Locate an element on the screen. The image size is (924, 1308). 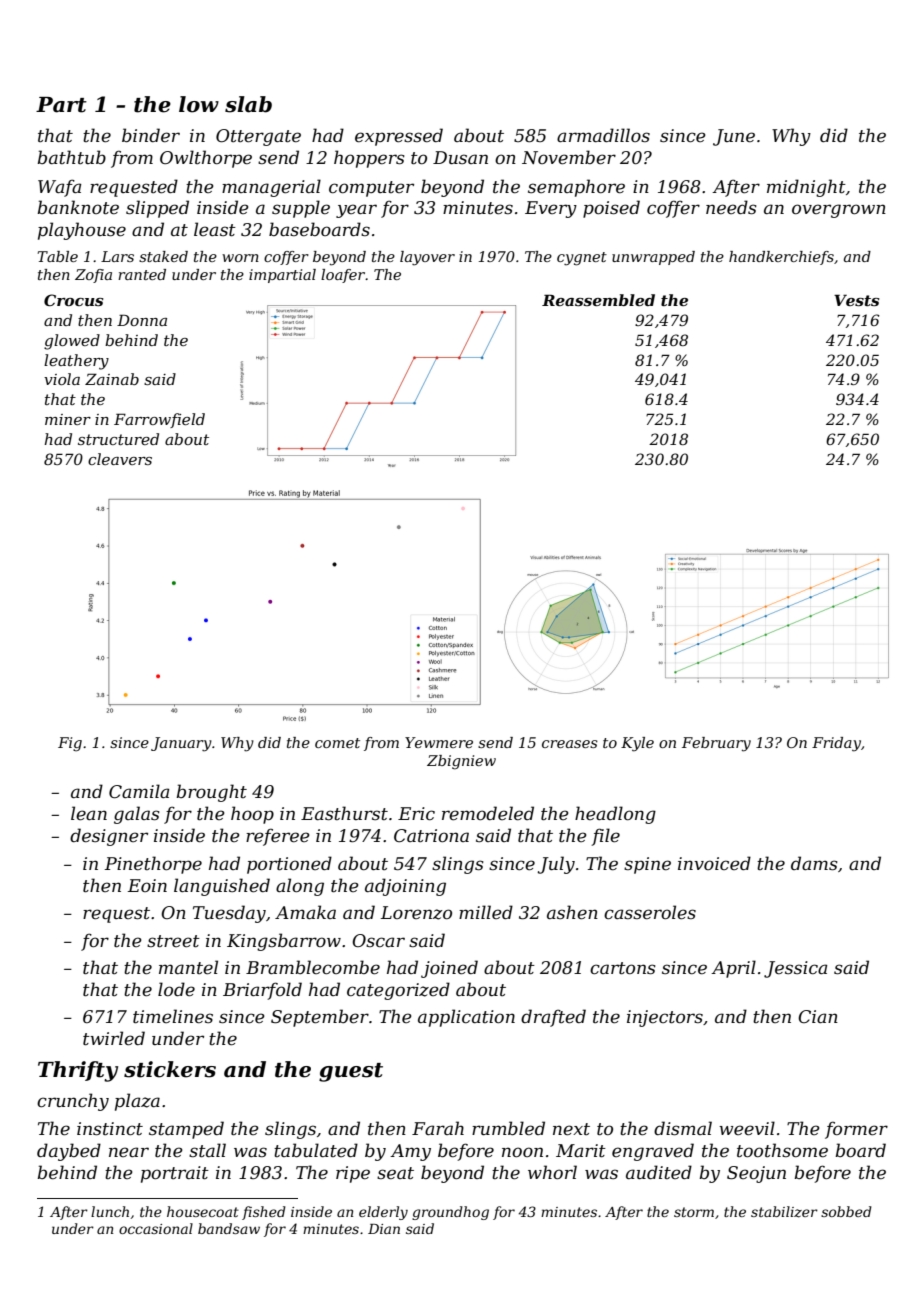
cleavers is located at coordinates (120, 459).
